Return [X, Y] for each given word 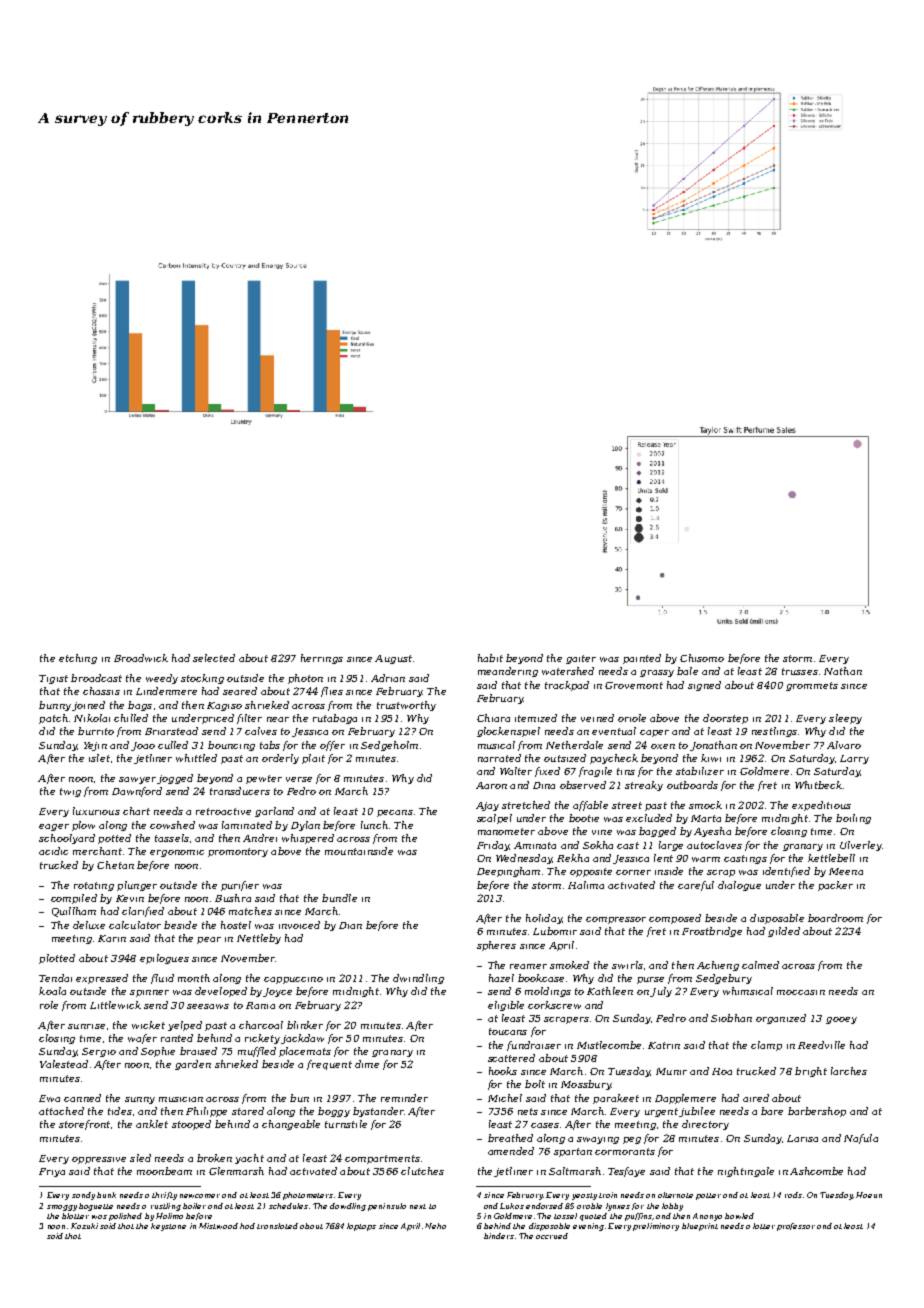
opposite [591, 872]
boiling [853, 819]
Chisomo [702, 658]
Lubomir [555, 931]
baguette [96, 1207]
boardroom [835, 918]
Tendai [55, 978]
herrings [322, 659]
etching [78, 659]
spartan [573, 1152]
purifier [240, 886]
